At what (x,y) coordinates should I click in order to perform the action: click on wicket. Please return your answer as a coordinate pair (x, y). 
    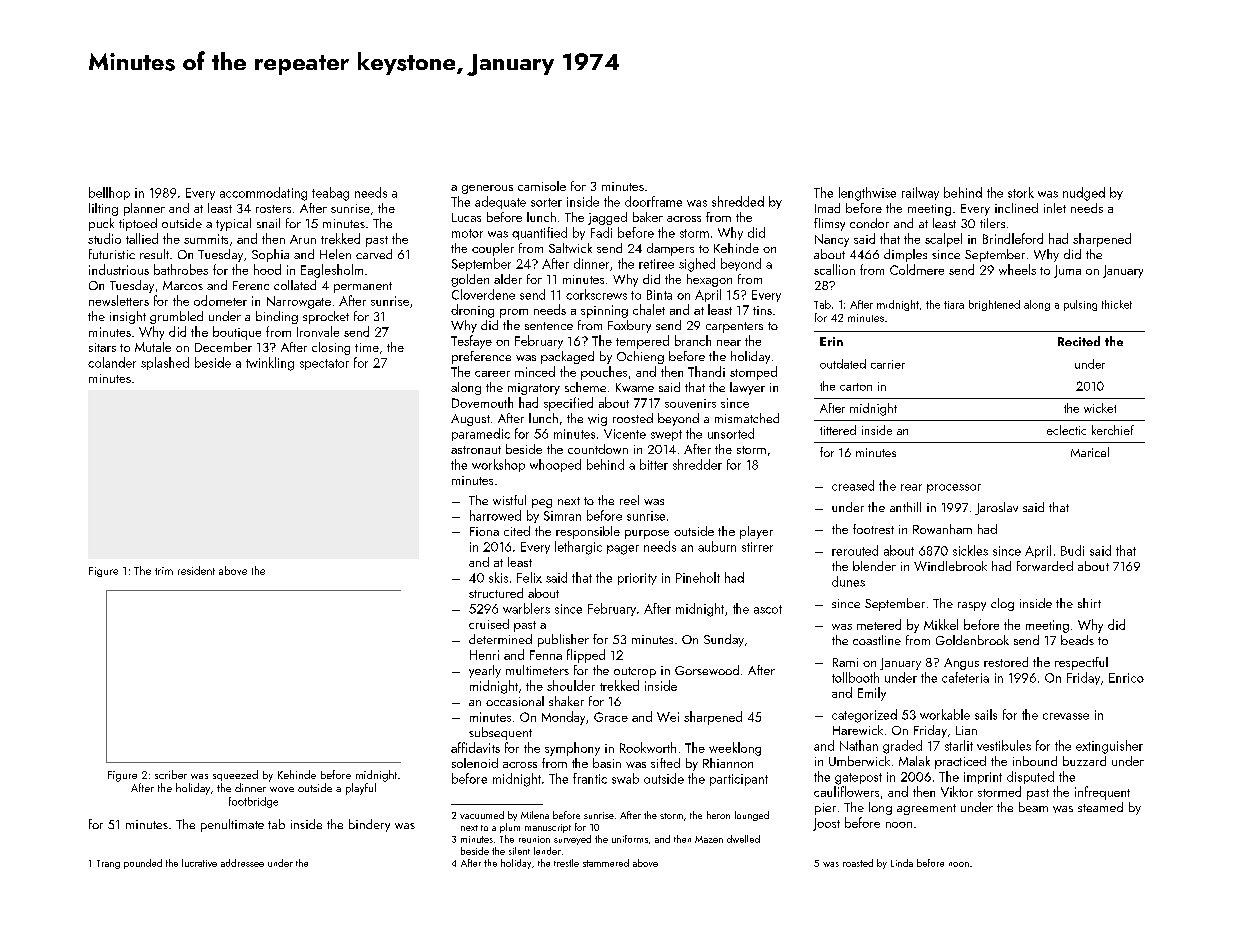
    Looking at the image, I should click on (1100, 408).
